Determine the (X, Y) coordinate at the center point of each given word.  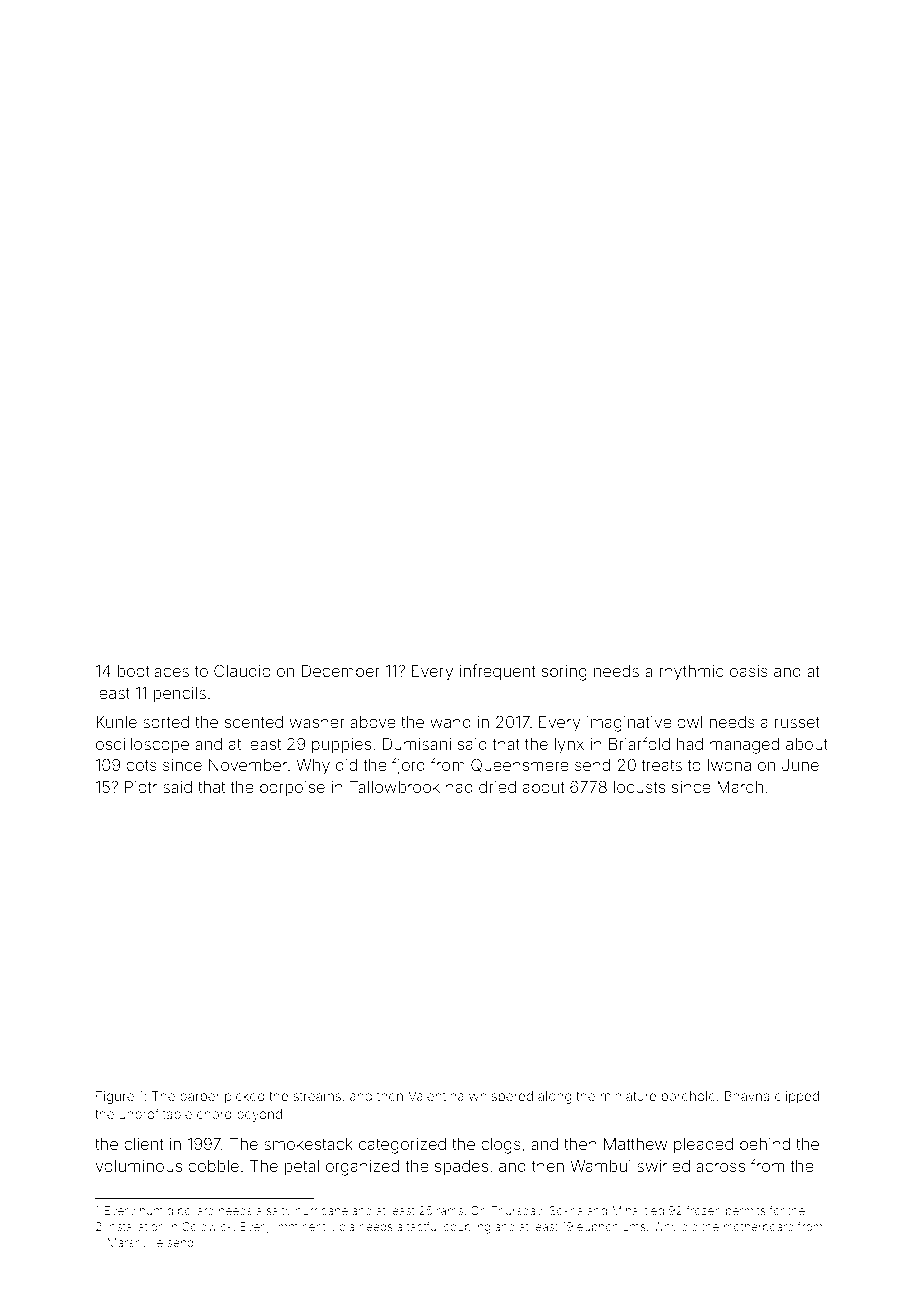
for (777, 1210)
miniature (628, 1096)
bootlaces (153, 671)
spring (564, 673)
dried (497, 787)
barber (200, 1096)
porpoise (292, 788)
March (740, 787)
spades (461, 1167)
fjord (408, 766)
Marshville (135, 1242)
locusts (639, 787)
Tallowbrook (395, 787)
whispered (501, 1097)
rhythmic (691, 673)
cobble (213, 1166)
